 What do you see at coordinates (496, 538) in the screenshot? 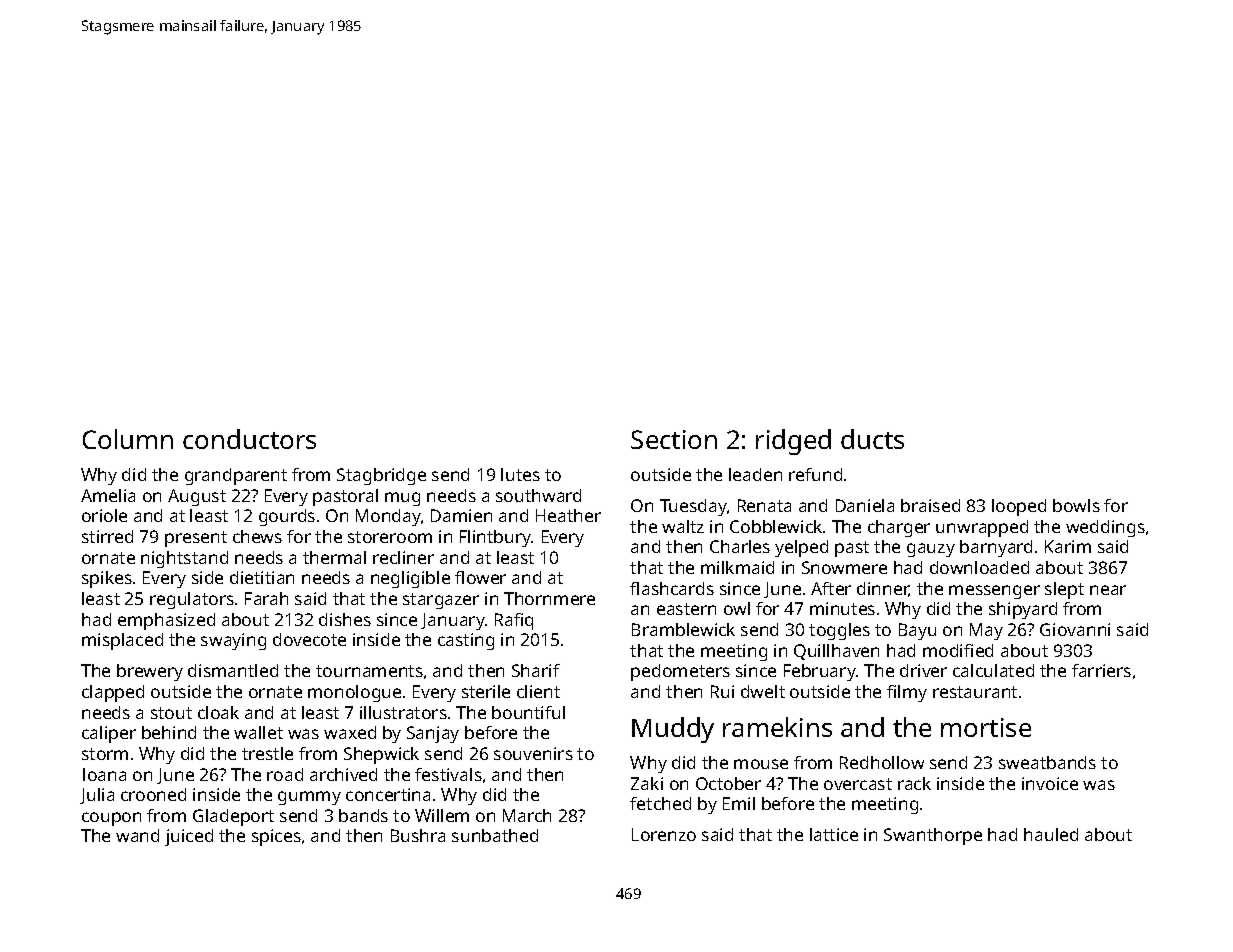
I see `Flintbury` at bounding box center [496, 538].
